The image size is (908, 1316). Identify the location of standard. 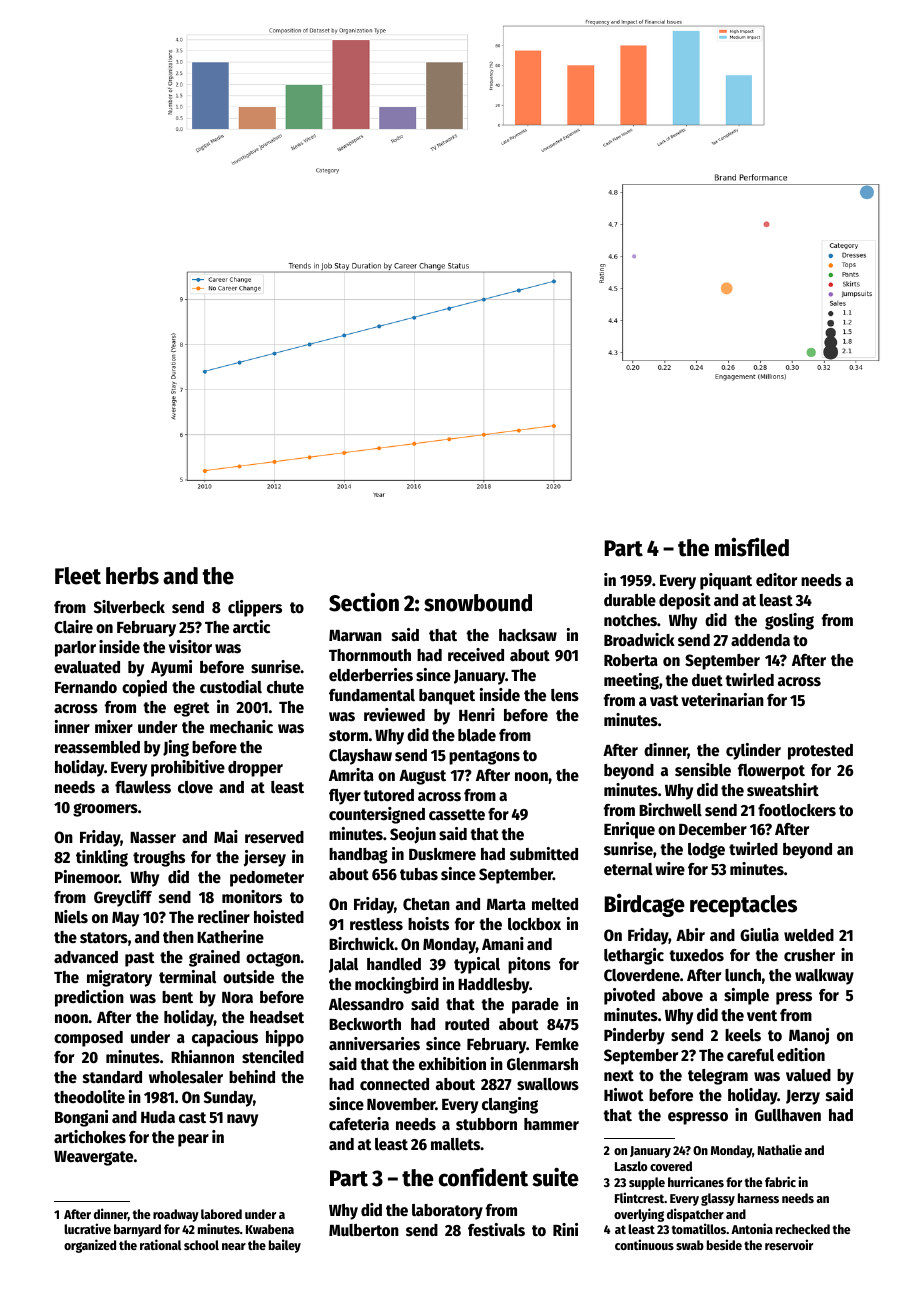
(112, 1077).
